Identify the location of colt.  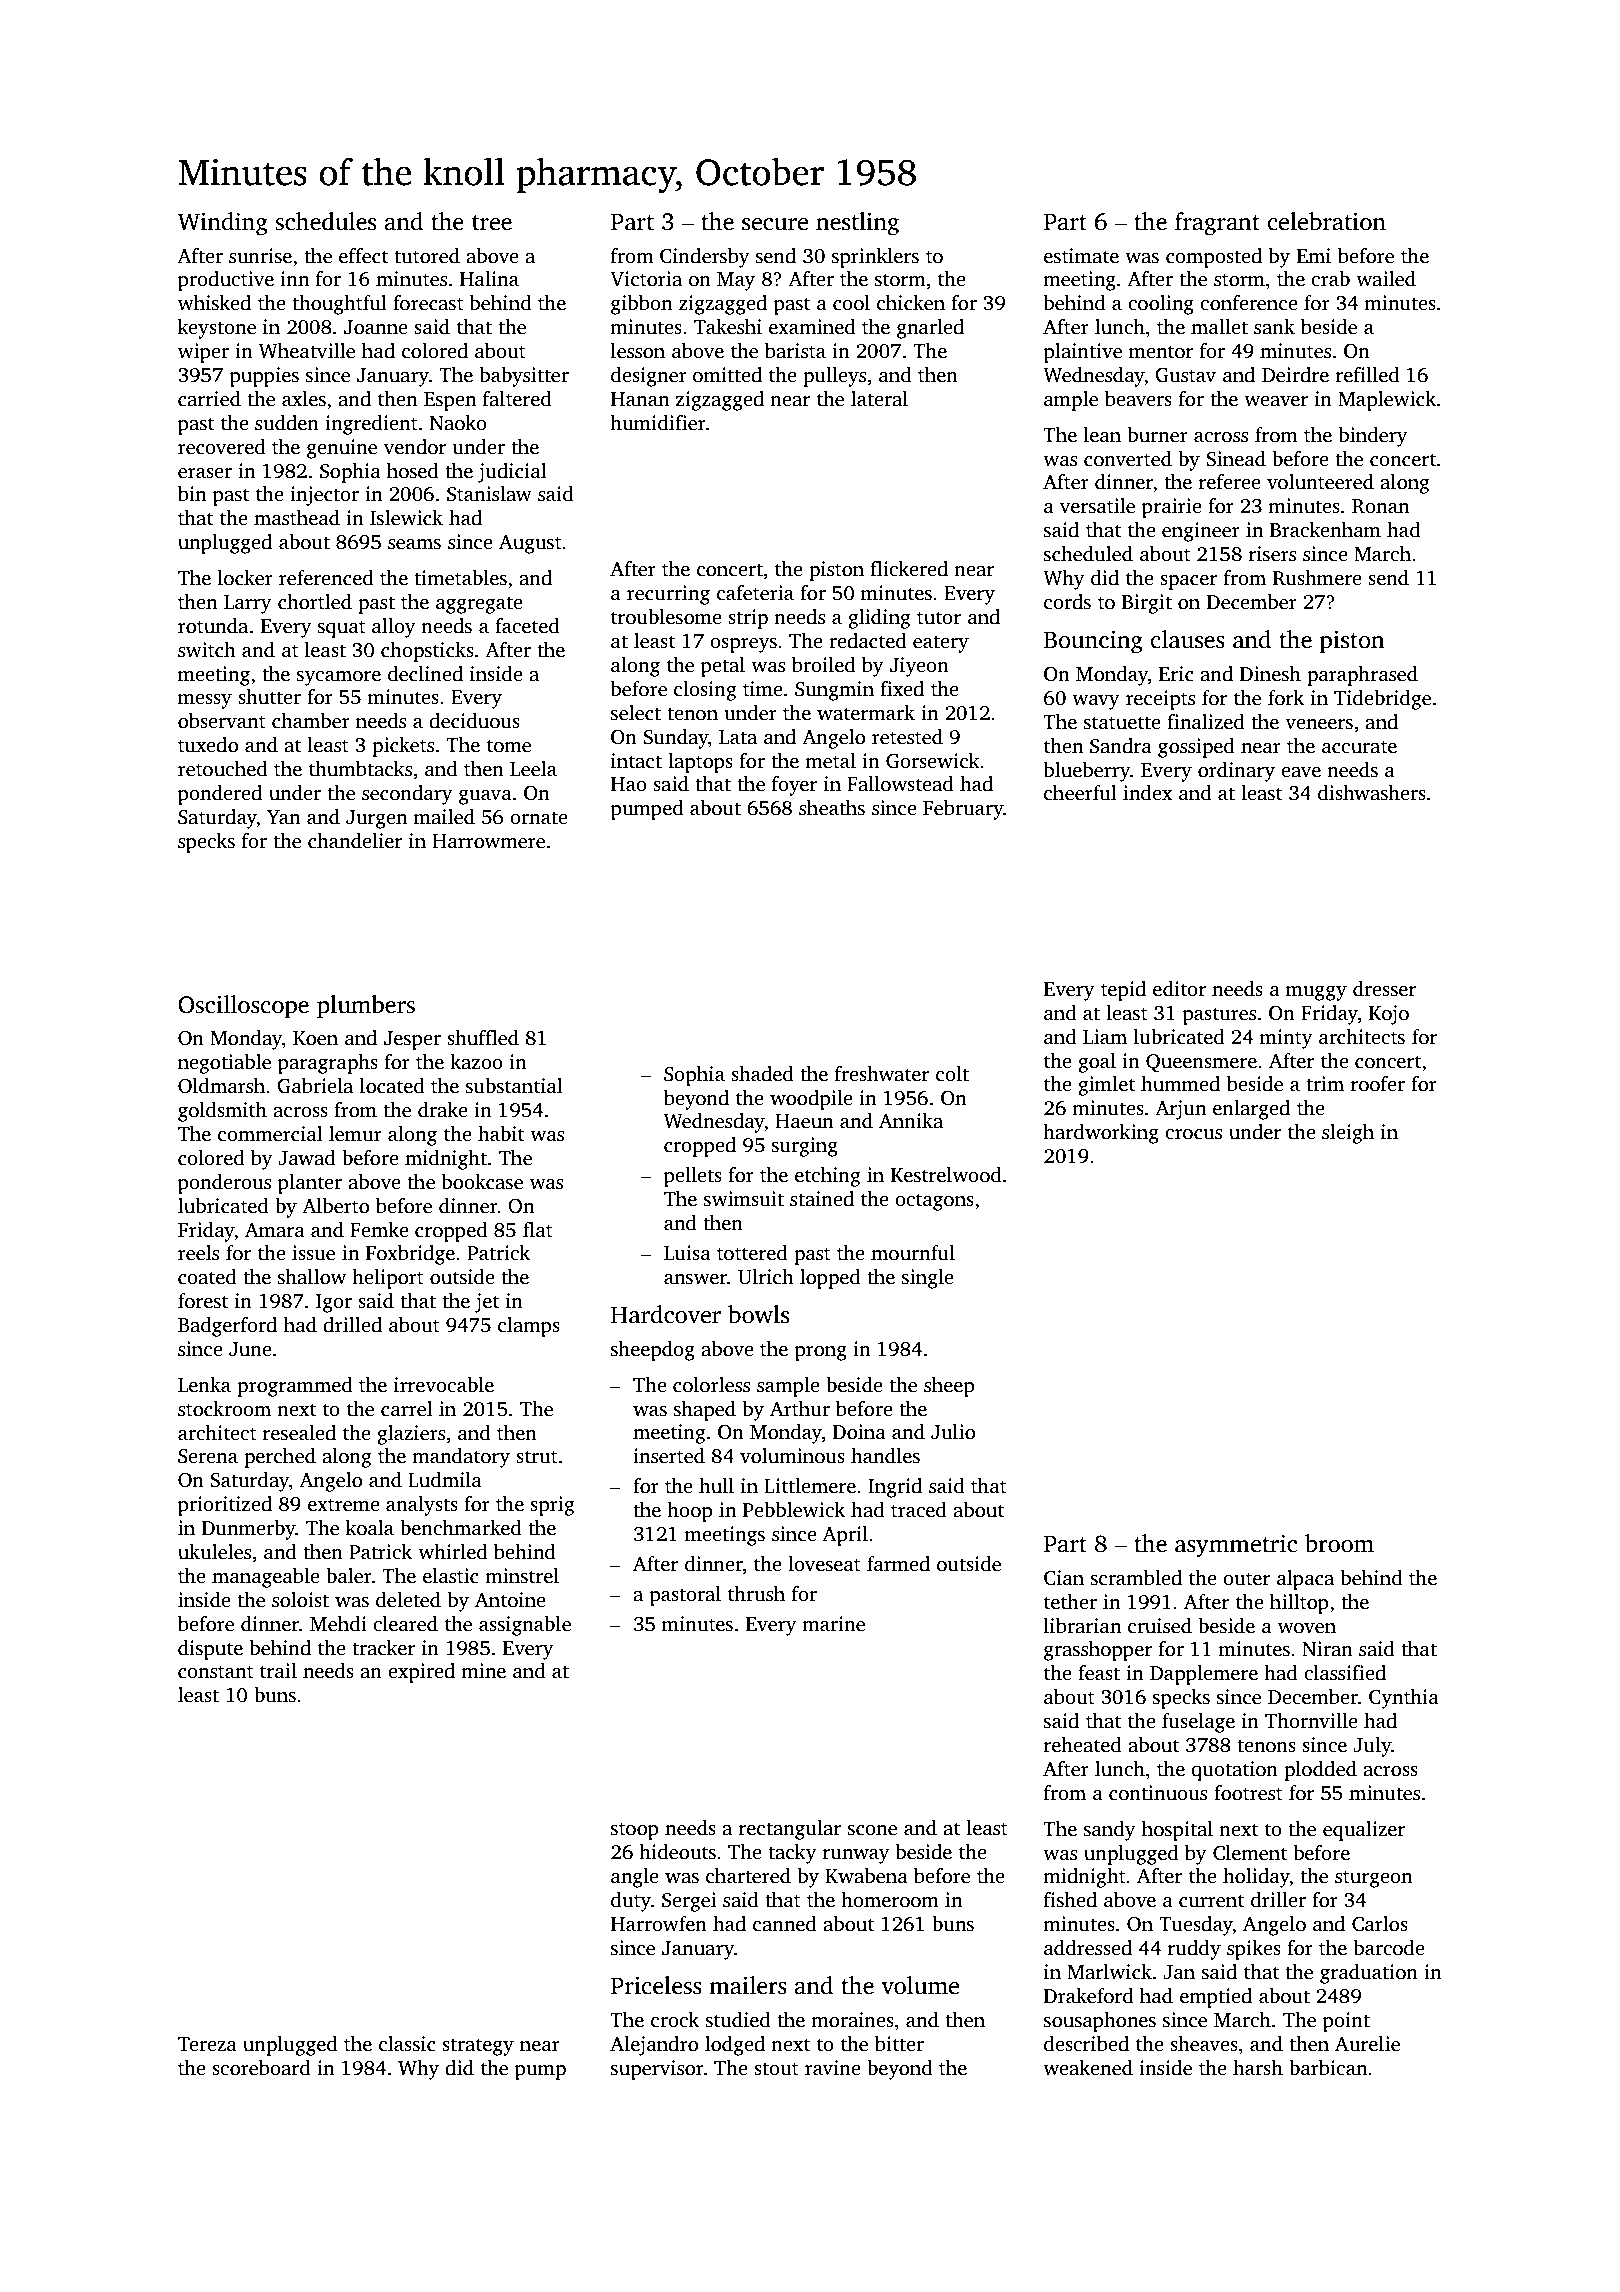
(952, 1074).
